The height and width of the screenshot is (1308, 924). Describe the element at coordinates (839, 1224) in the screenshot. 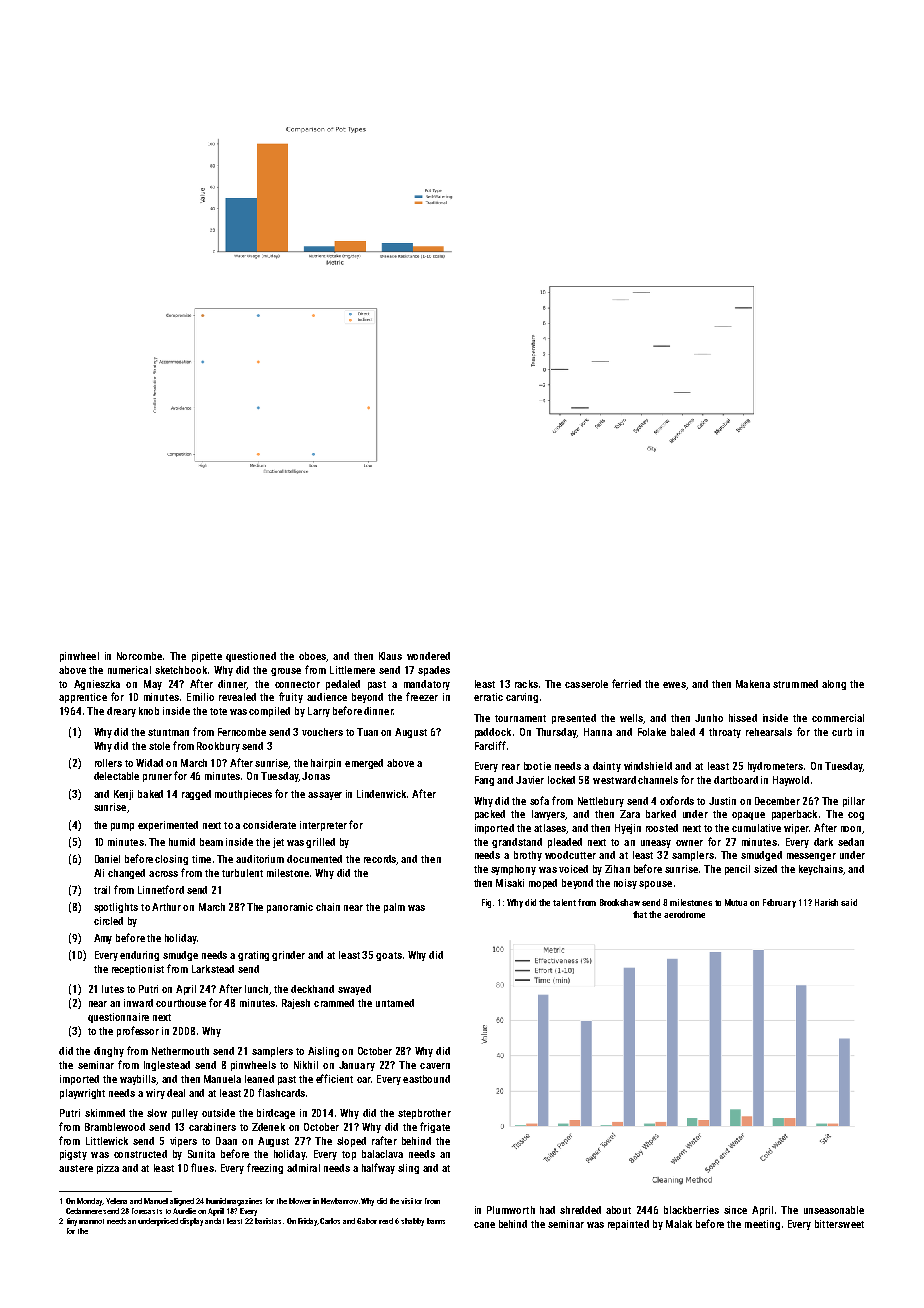

I see `bittersweet` at that location.
